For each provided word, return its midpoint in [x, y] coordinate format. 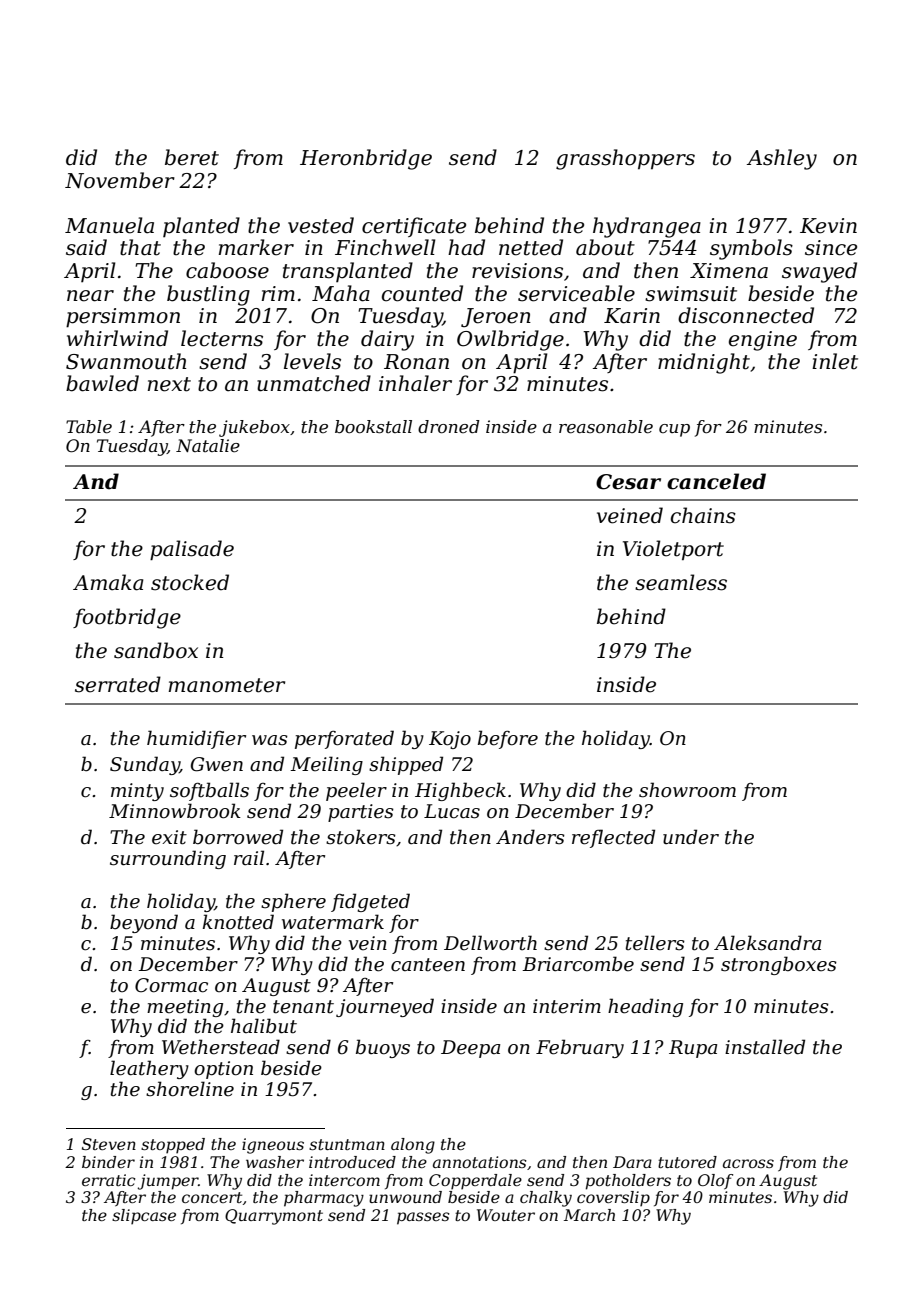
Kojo [450, 740]
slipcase [144, 1217]
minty [137, 792]
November [120, 180]
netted [531, 247]
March [589, 1215]
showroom [687, 790]
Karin [632, 316]
